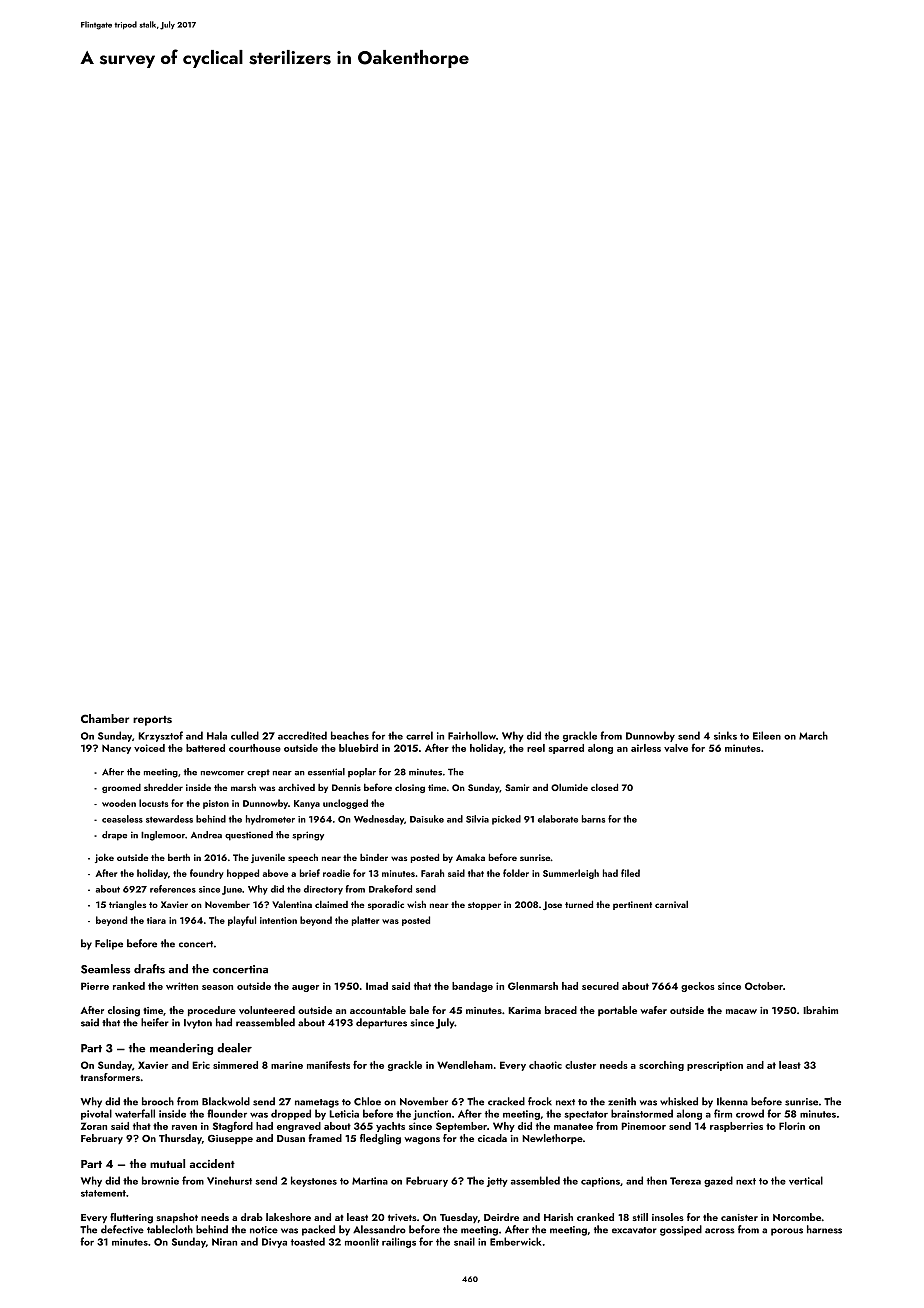 The width and height of the screenshot is (924, 1308). Describe the element at coordinates (464, 1241) in the screenshot. I see `snail` at that location.
